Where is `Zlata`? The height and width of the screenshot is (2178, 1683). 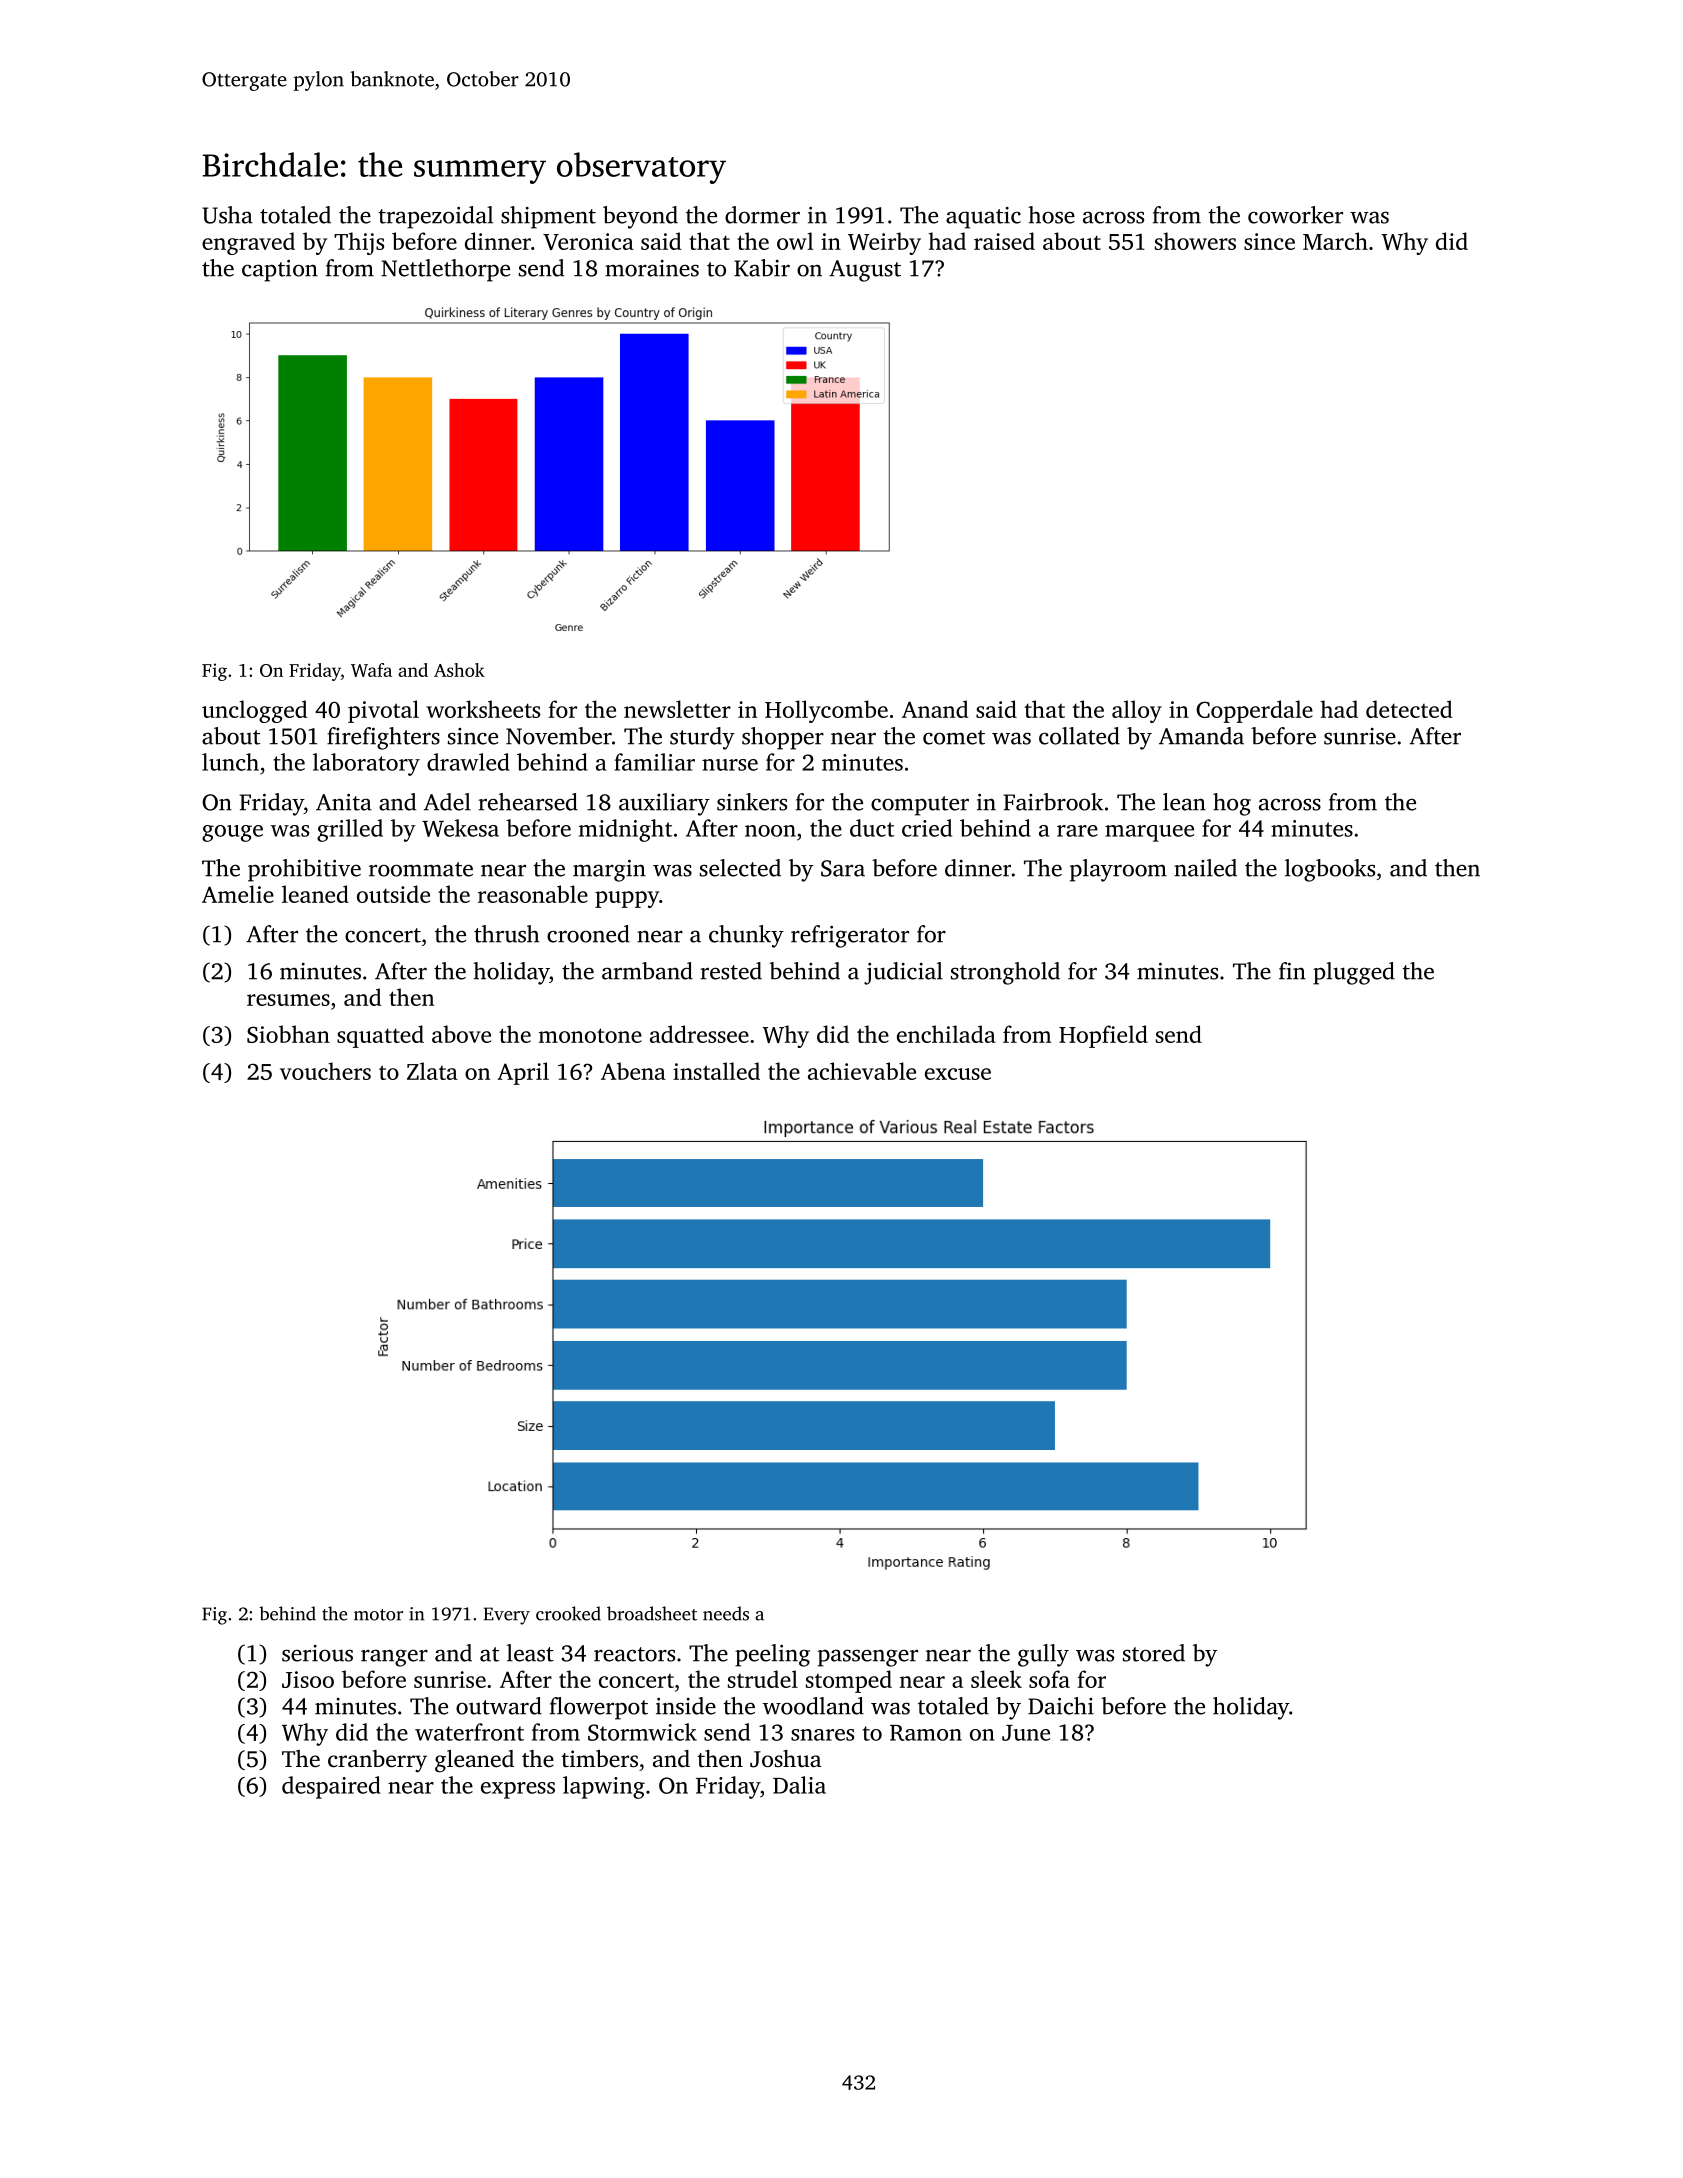
Zlata is located at coordinates (432, 1071).
